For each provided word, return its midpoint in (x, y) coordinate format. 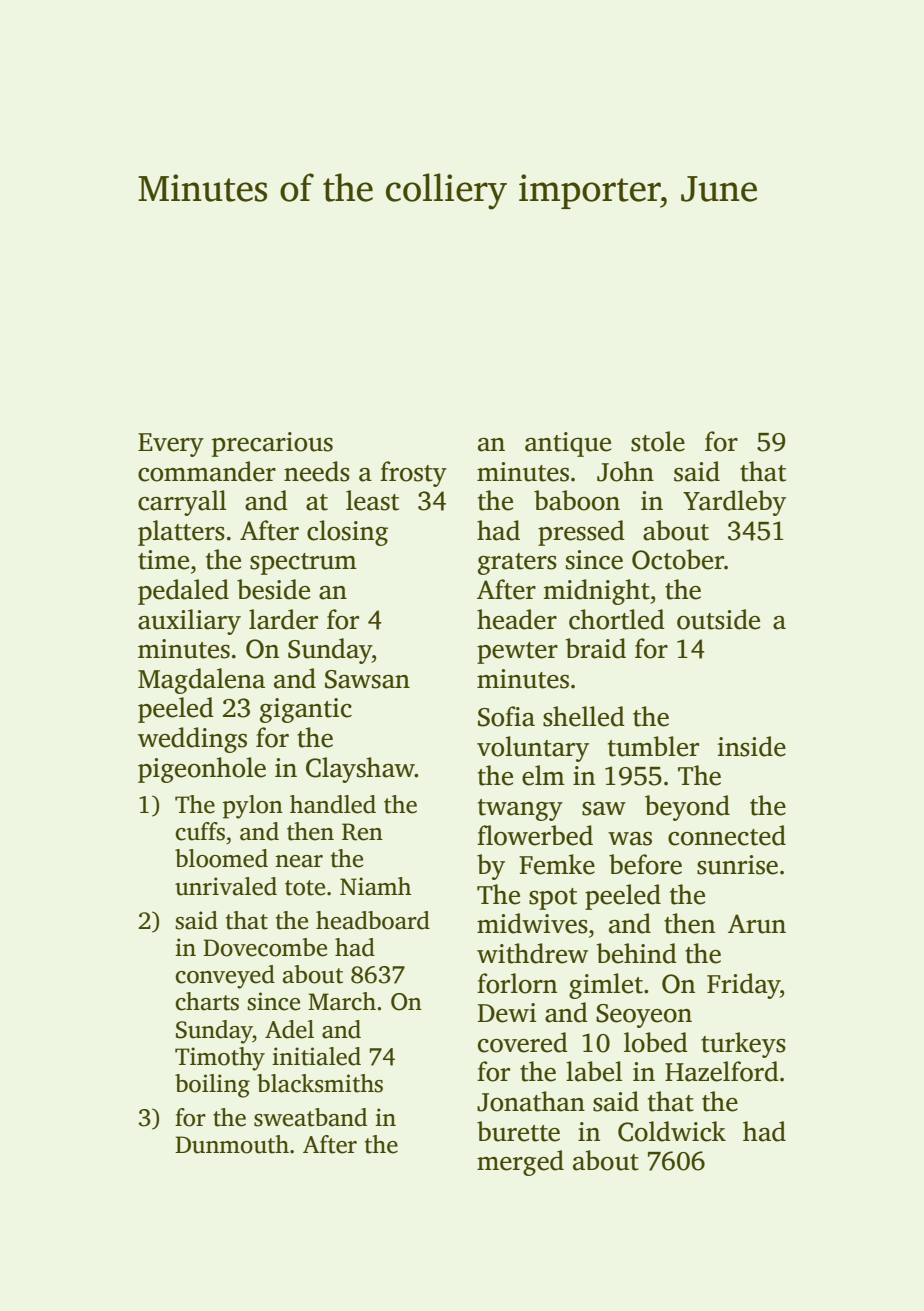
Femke (557, 864)
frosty (413, 474)
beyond (687, 808)
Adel (289, 1029)
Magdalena (201, 681)
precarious (272, 444)
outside (718, 619)
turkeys (743, 1045)
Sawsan (367, 679)
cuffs (200, 831)
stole (658, 441)
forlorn (517, 983)
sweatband (310, 1117)
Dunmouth (232, 1144)
